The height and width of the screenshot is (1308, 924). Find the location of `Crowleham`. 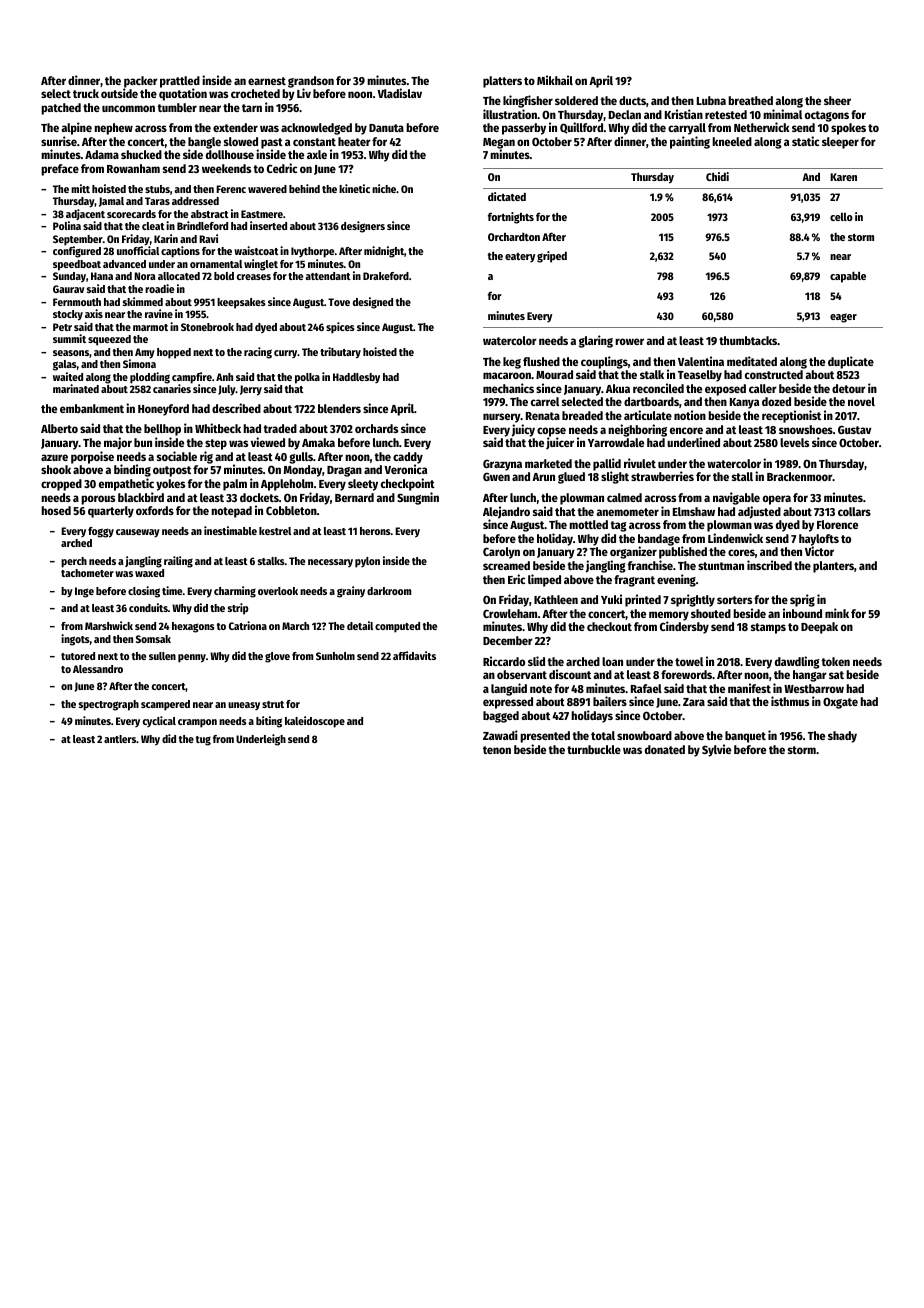

Crowleham is located at coordinates (510, 613).
